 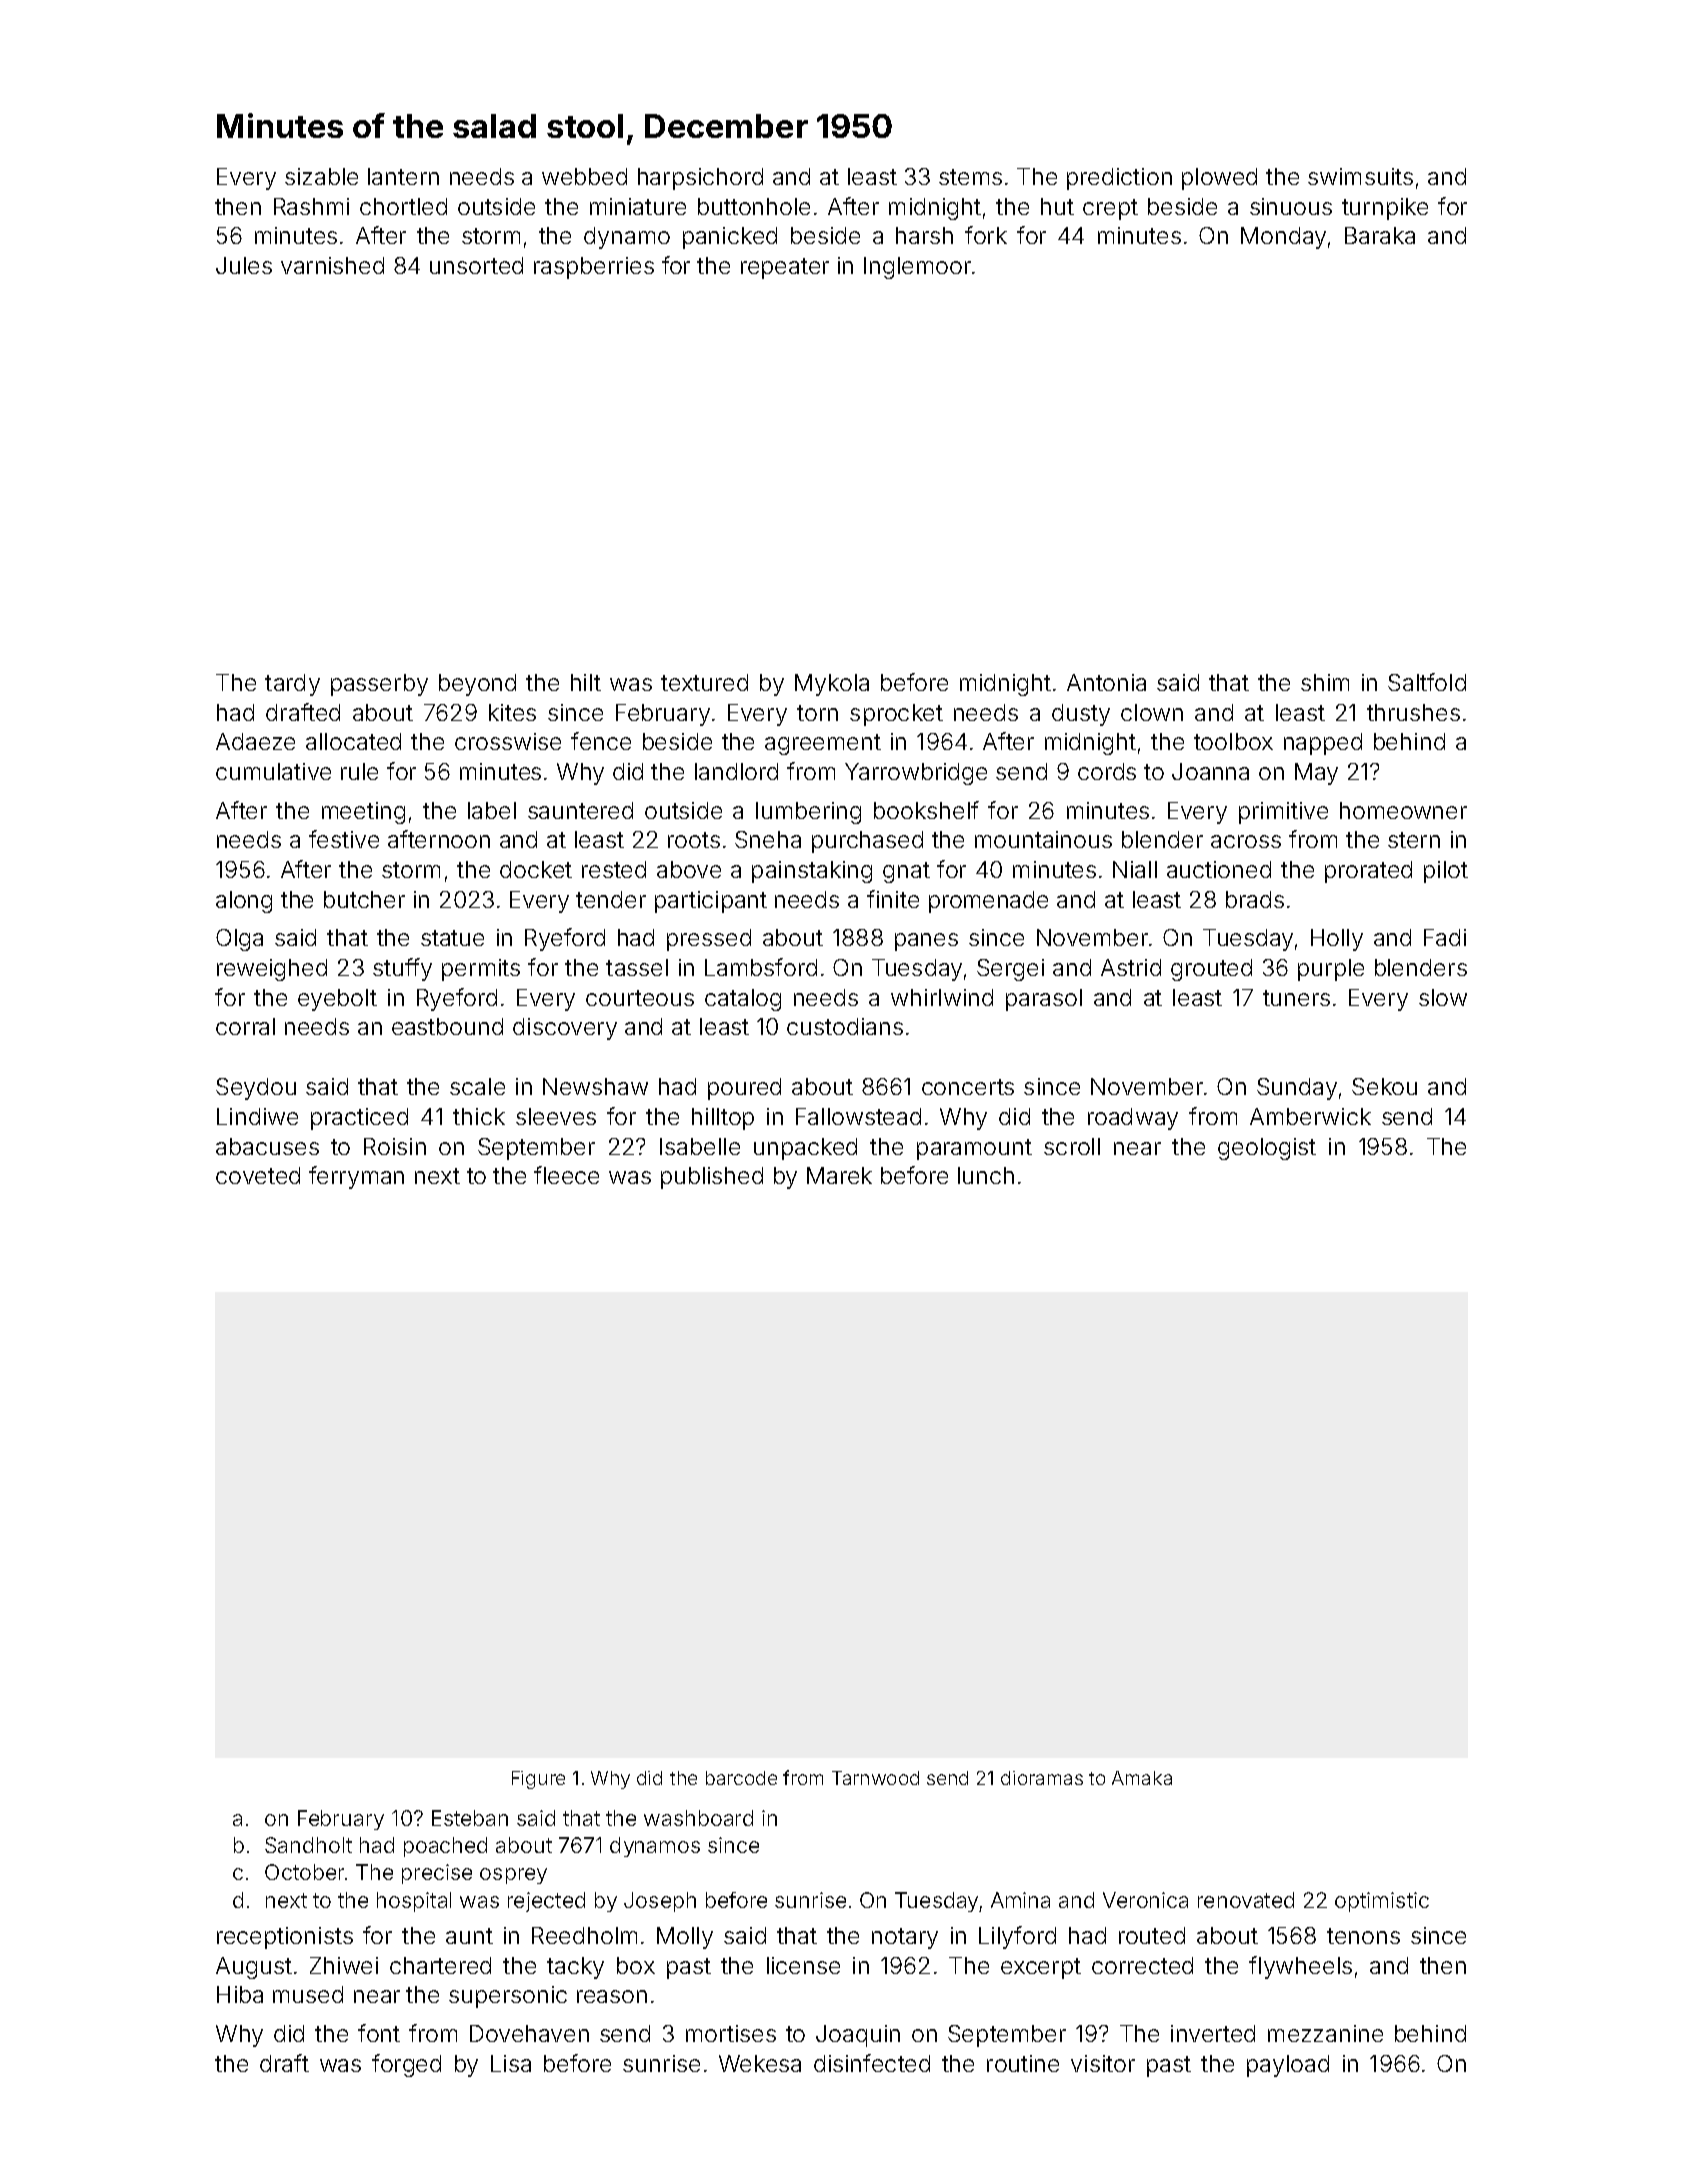 I want to click on Newshaw, so click(x=595, y=1086).
